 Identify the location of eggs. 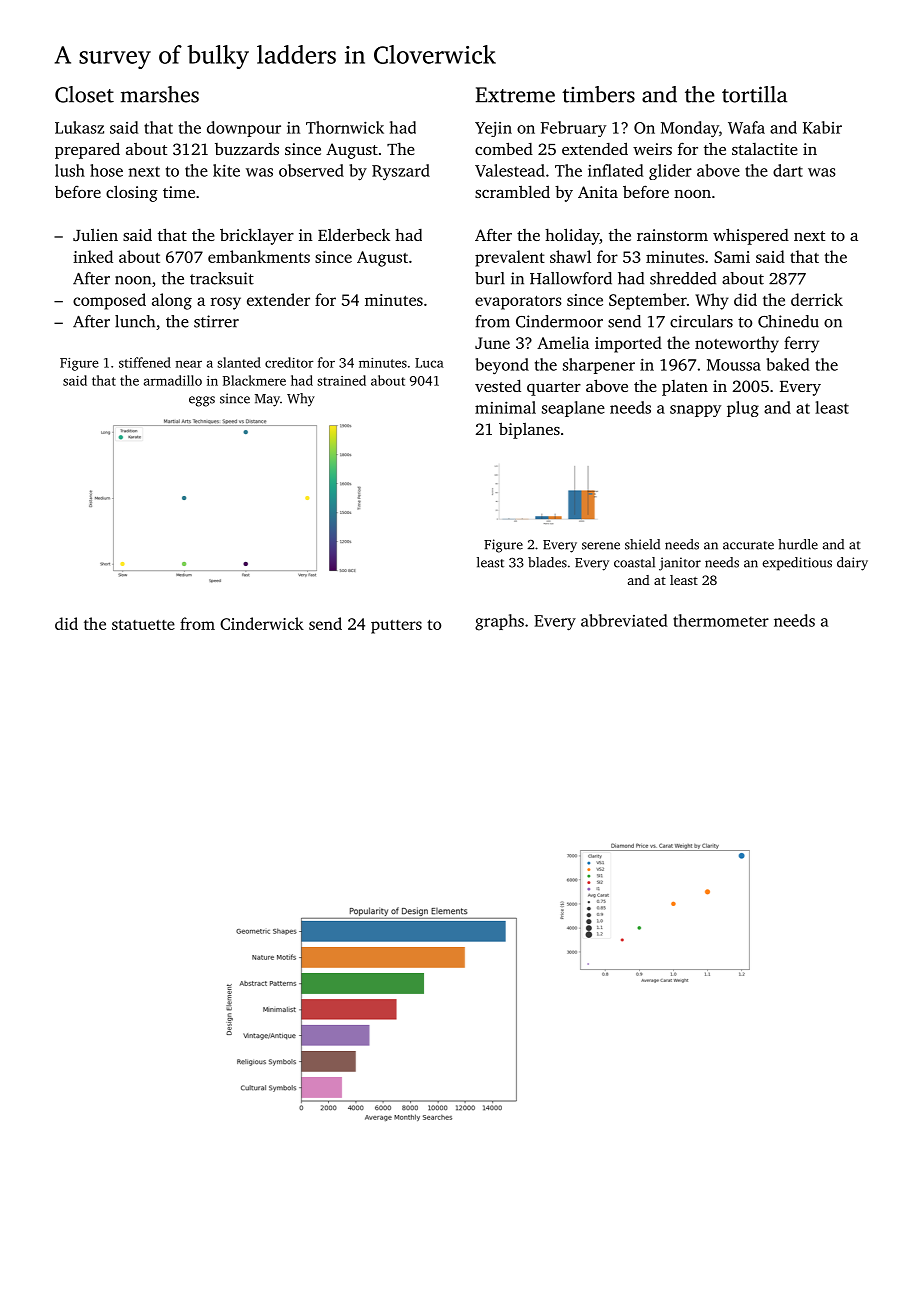
(202, 401).
